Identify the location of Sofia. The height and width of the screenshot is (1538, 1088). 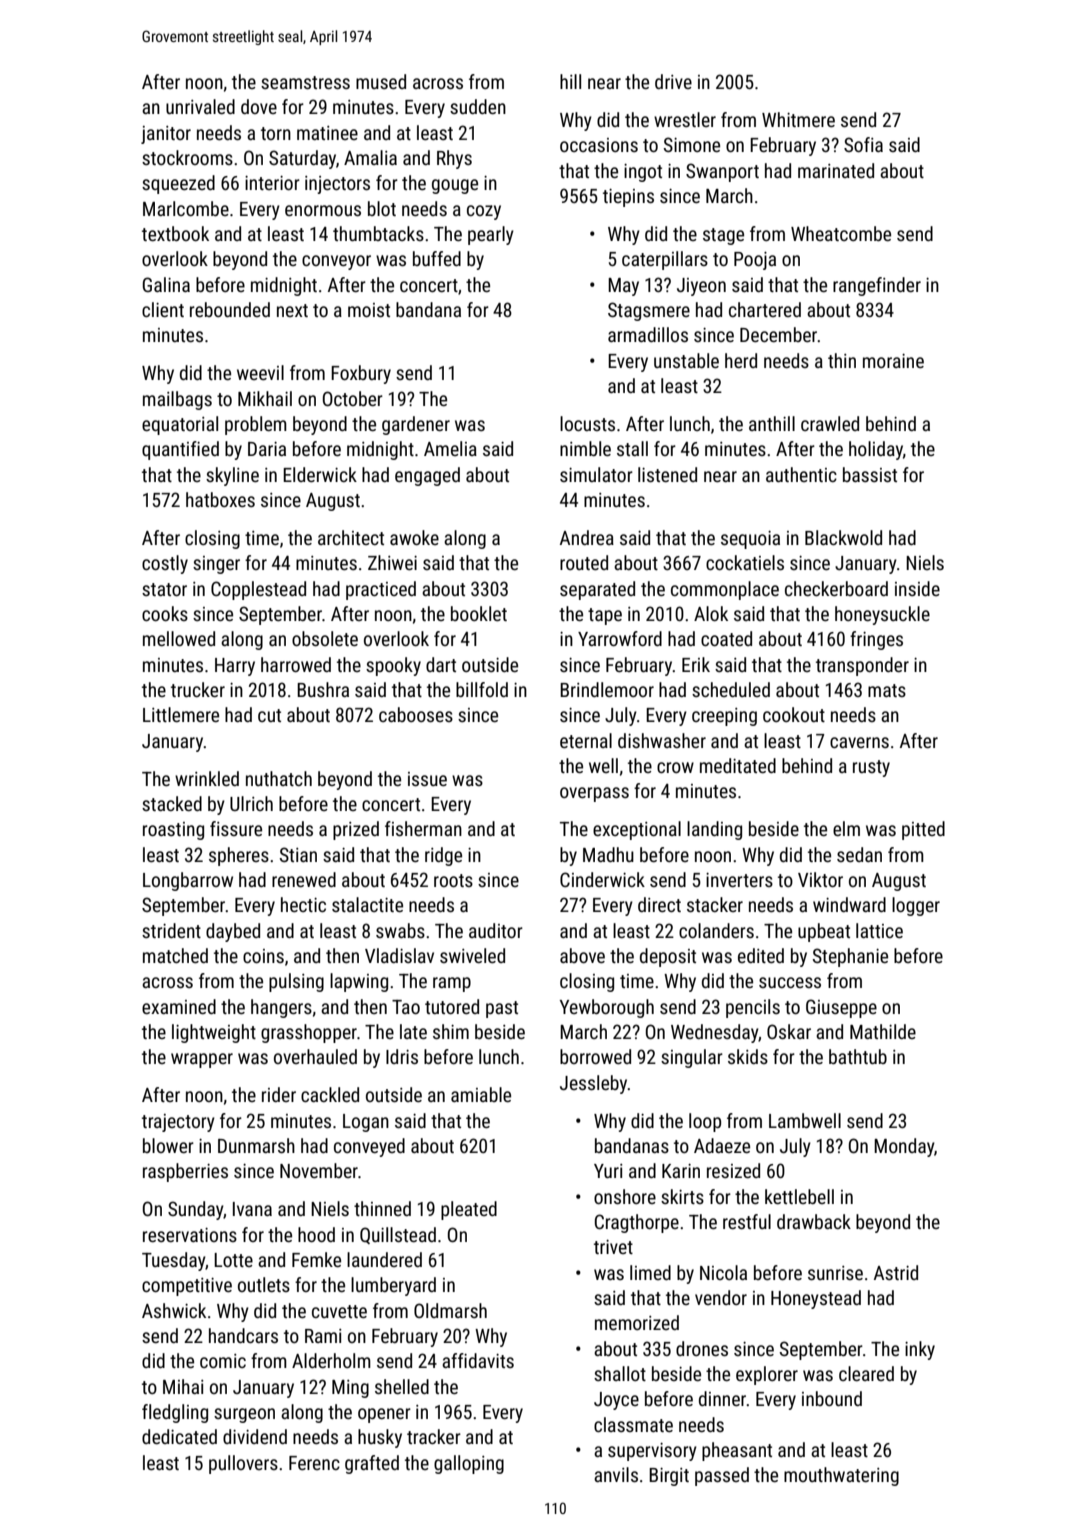
(863, 144).
